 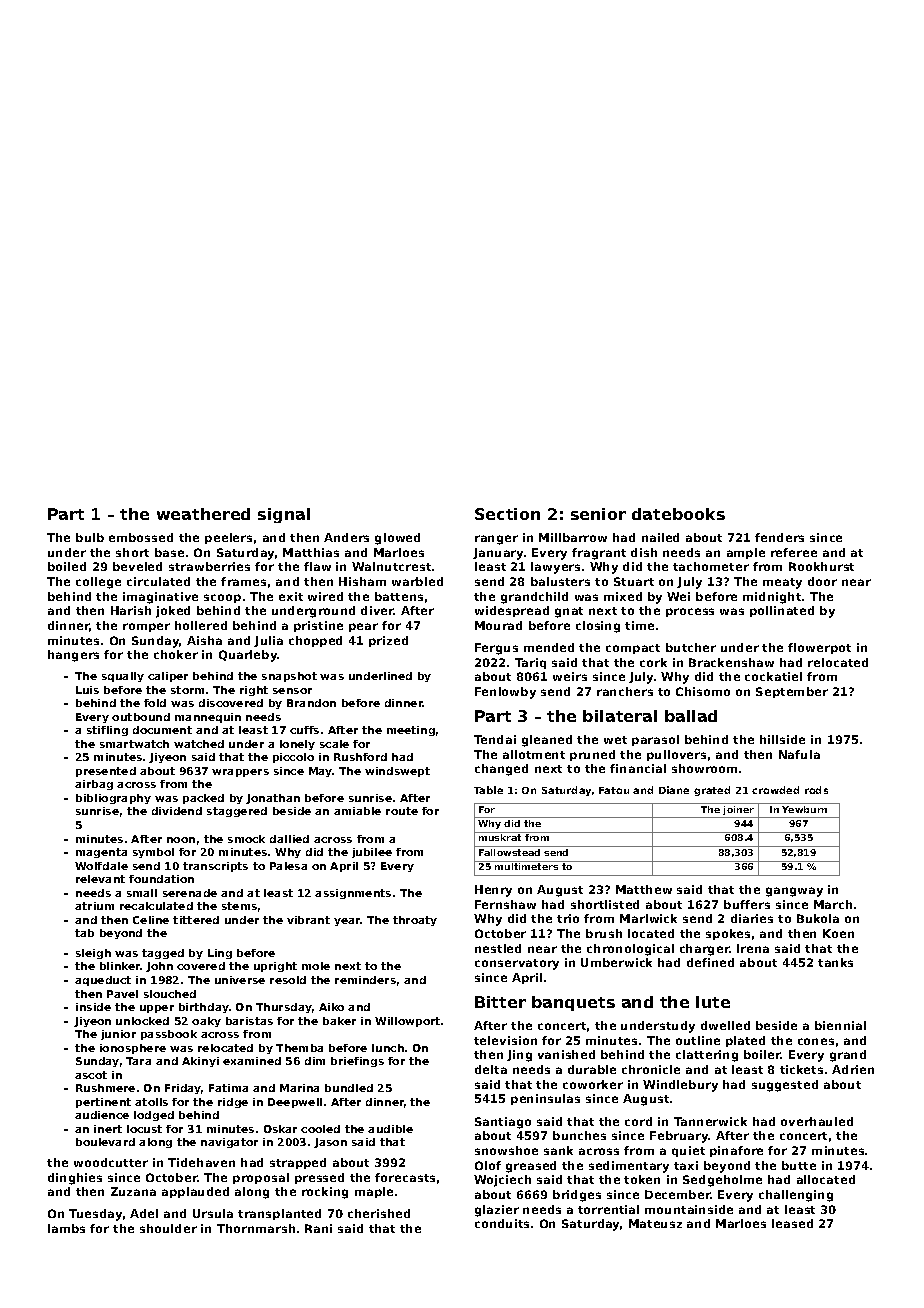 I want to click on storm, so click(x=187, y=690).
